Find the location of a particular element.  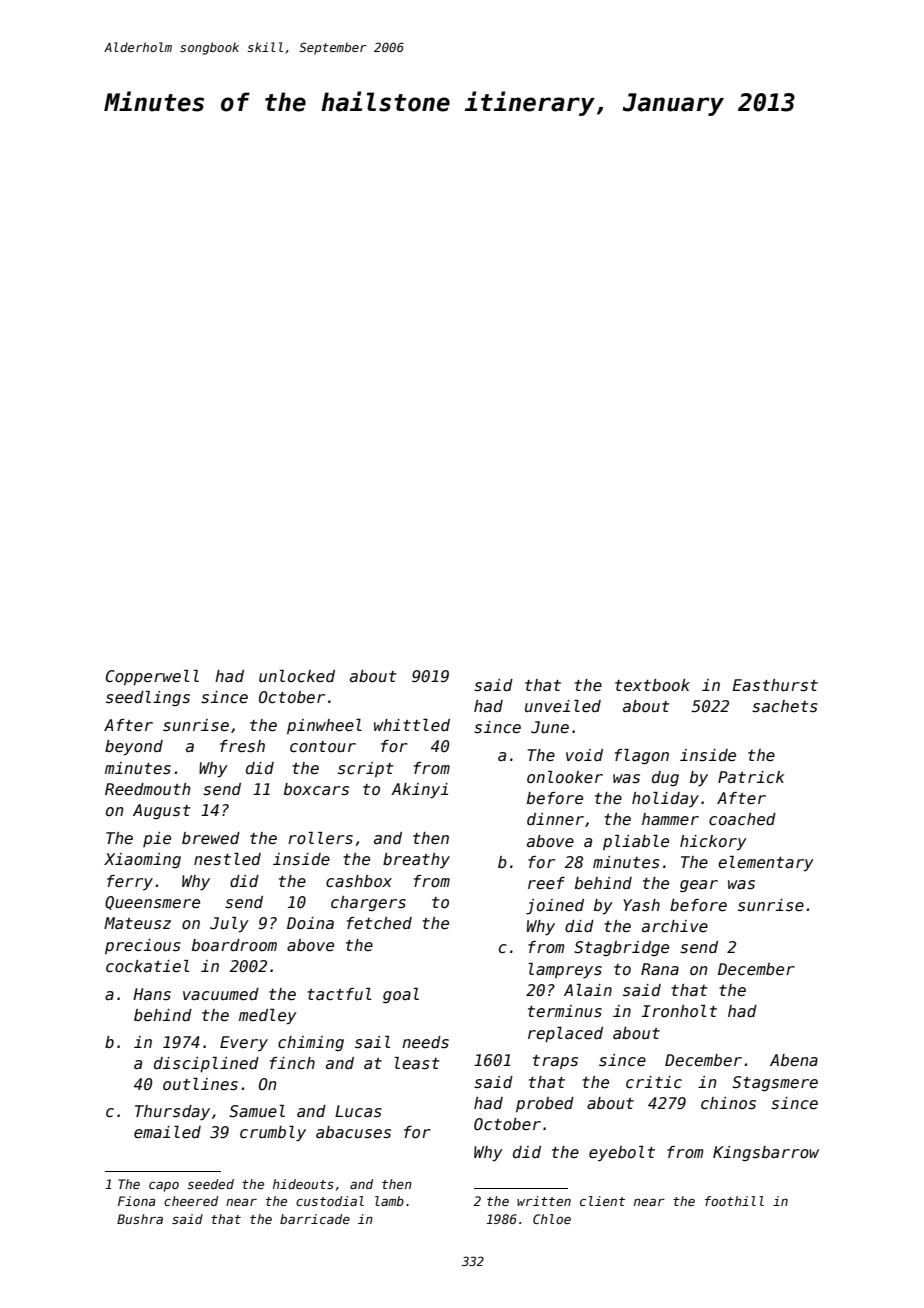

elementary is located at coordinates (766, 864).
